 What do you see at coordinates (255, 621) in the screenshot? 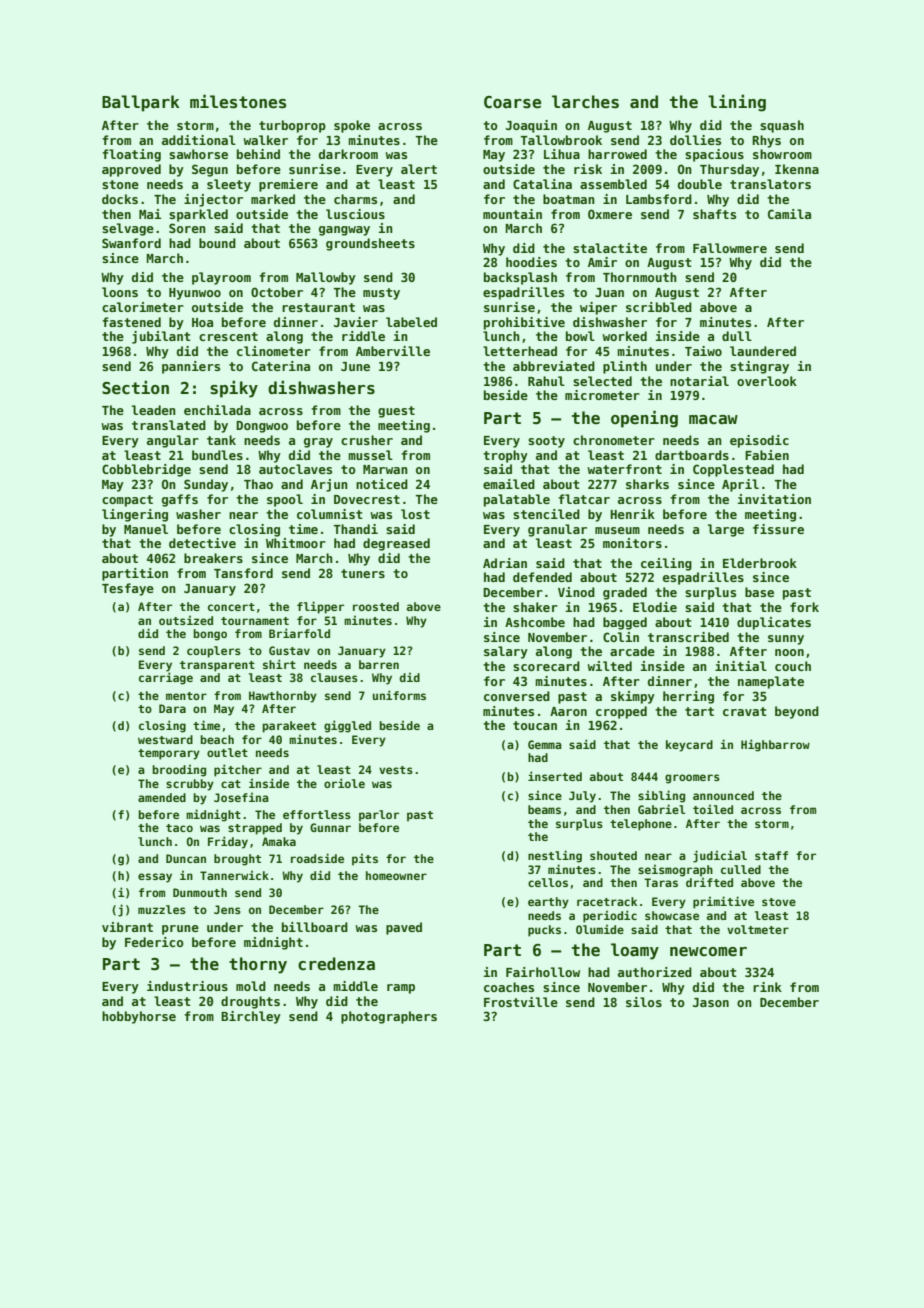
I see `tournament` at bounding box center [255, 621].
